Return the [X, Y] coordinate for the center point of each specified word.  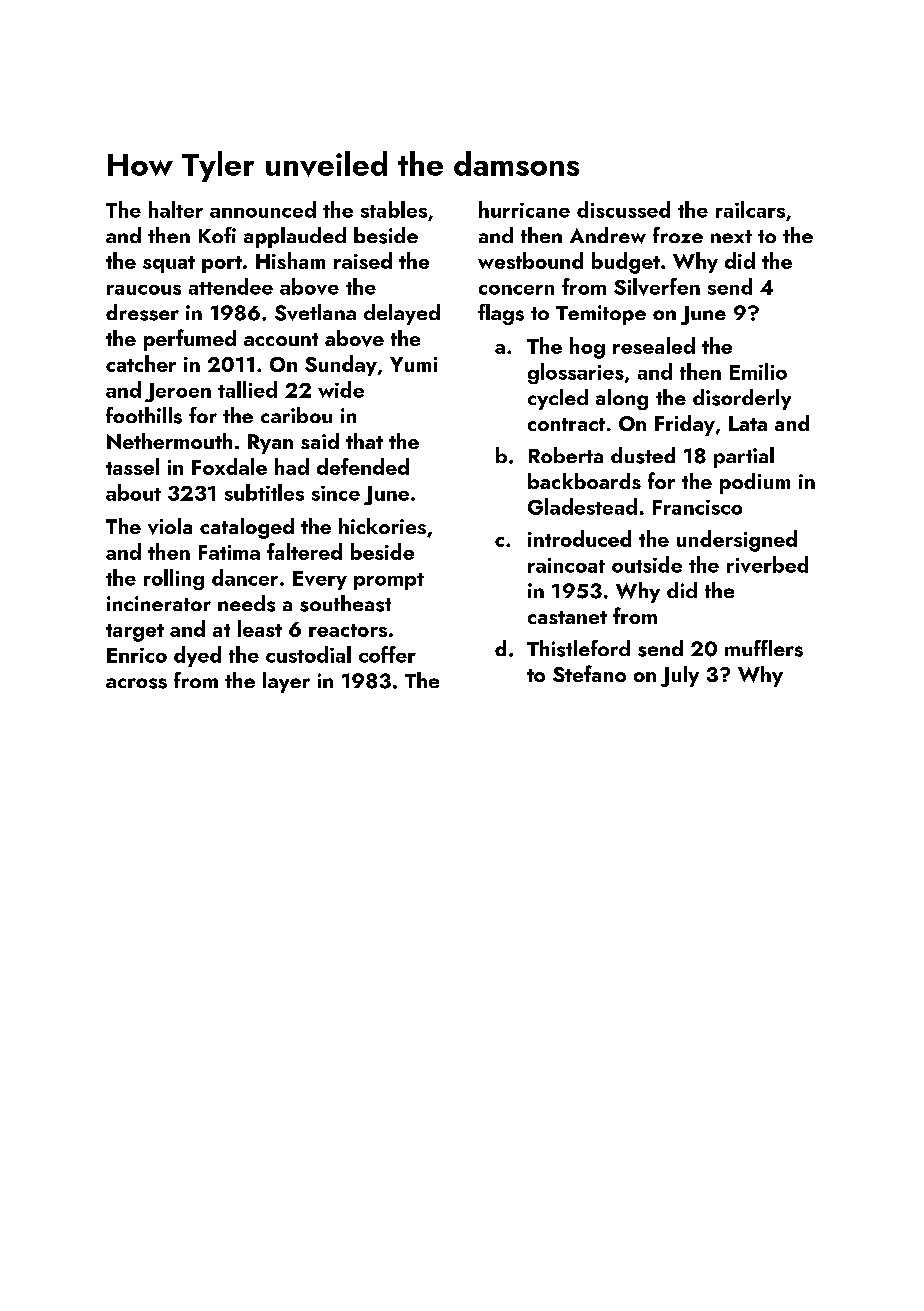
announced [263, 209]
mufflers [764, 648]
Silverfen [657, 287]
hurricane [524, 209]
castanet [567, 617]
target [135, 633]
